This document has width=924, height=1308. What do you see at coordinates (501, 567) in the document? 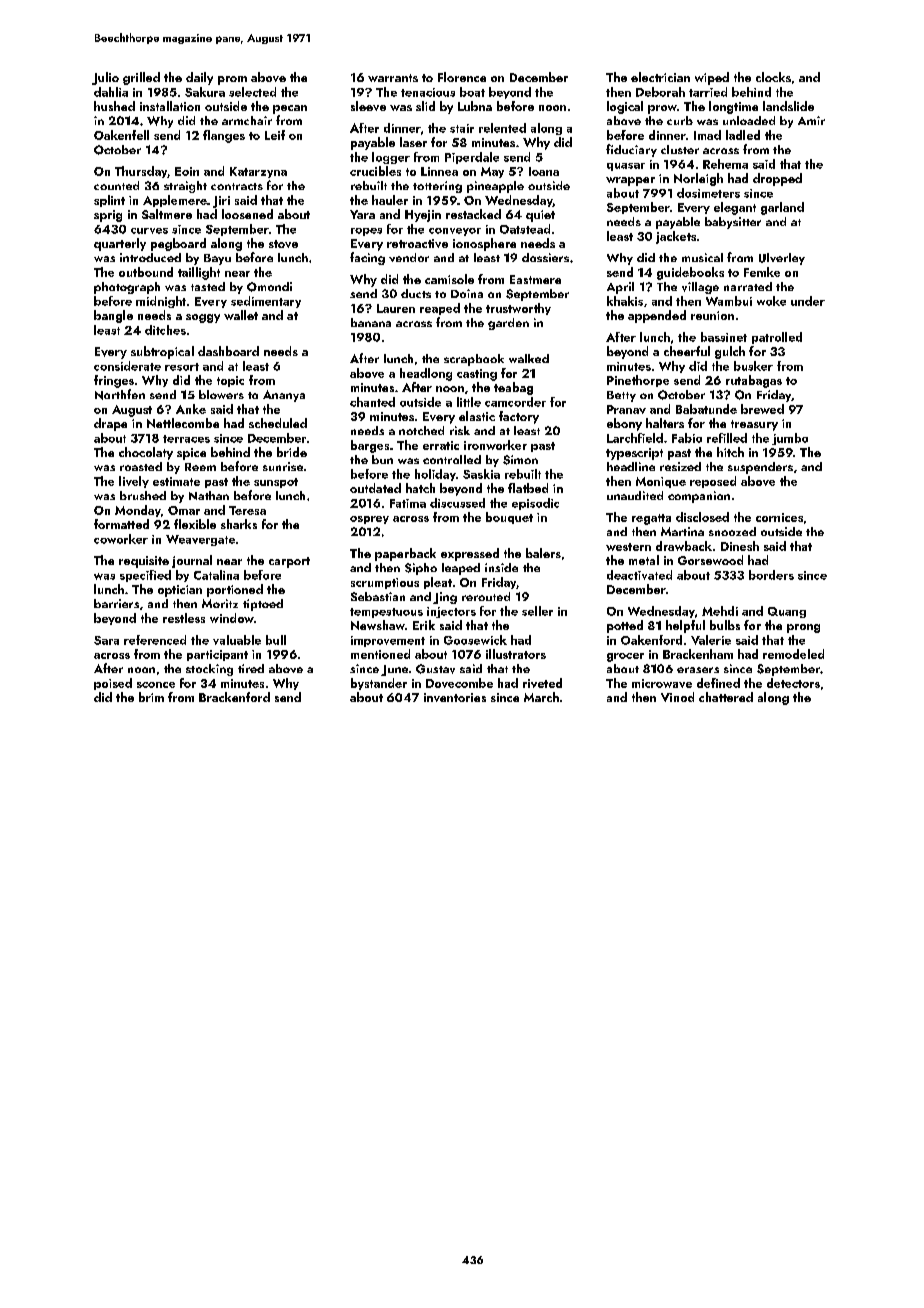
I see `inside` at bounding box center [501, 567].
